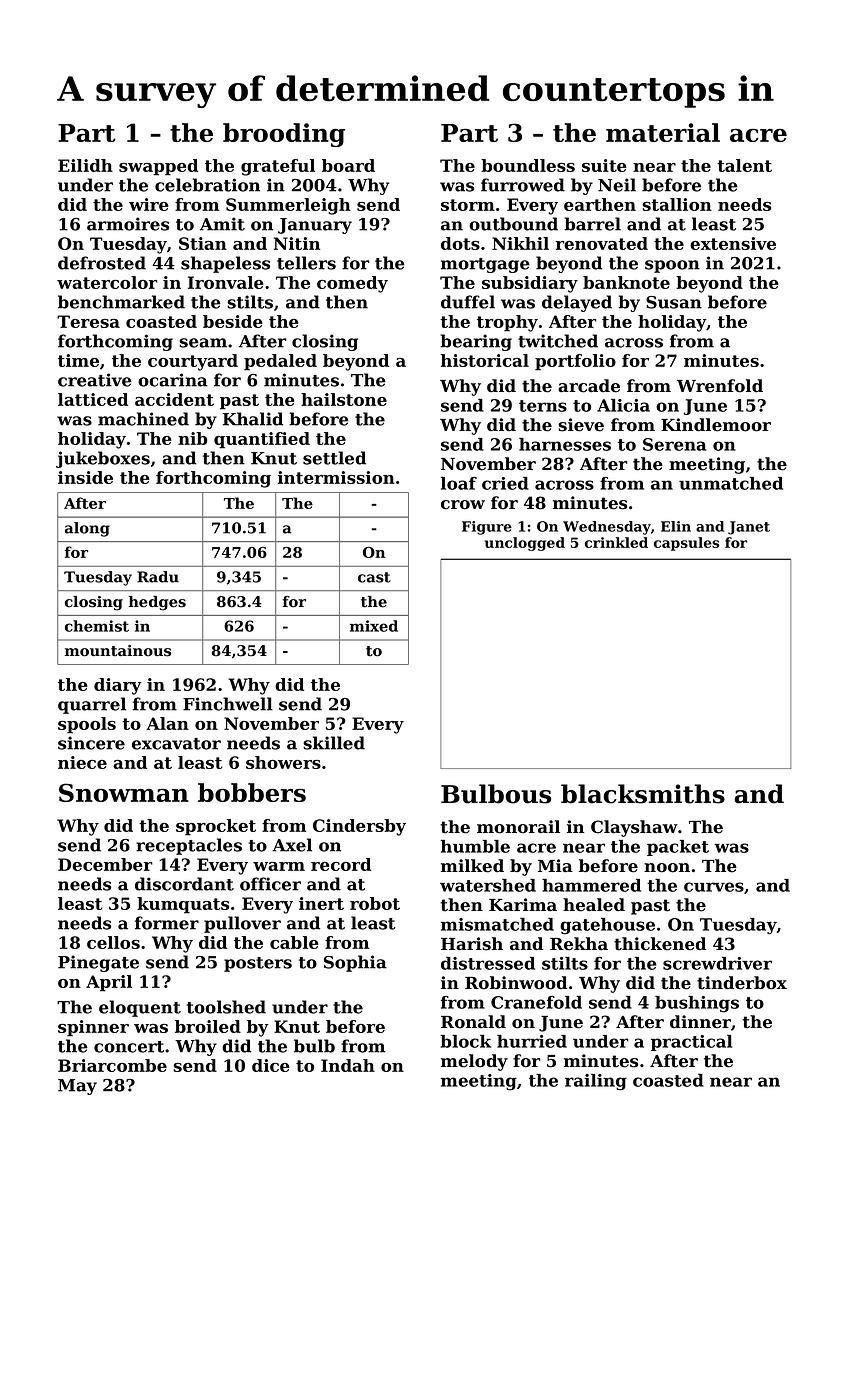 The image size is (849, 1400). I want to click on latticed, so click(93, 399).
